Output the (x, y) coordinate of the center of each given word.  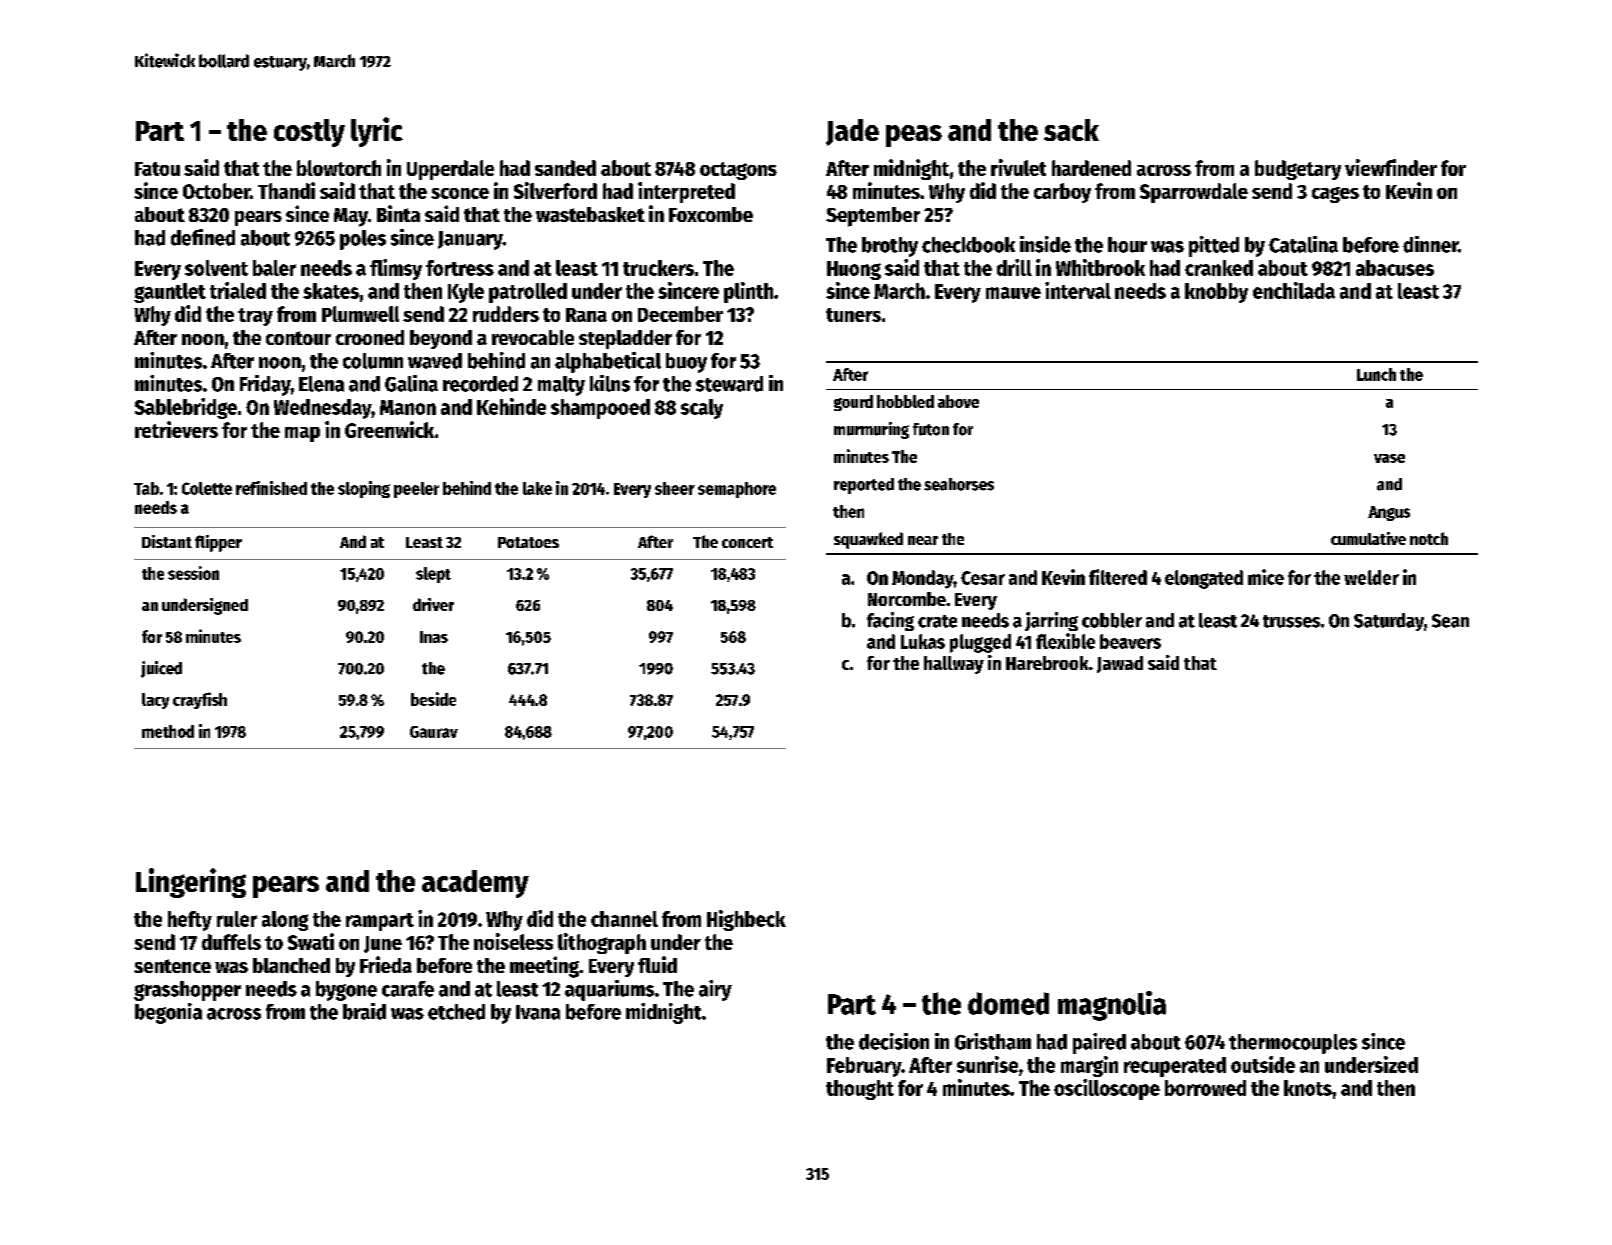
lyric (377, 132)
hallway (954, 665)
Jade (852, 132)
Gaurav (434, 732)
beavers (1130, 641)
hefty (190, 921)
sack (1071, 130)
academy (475, 884)
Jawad (1120, 664)
